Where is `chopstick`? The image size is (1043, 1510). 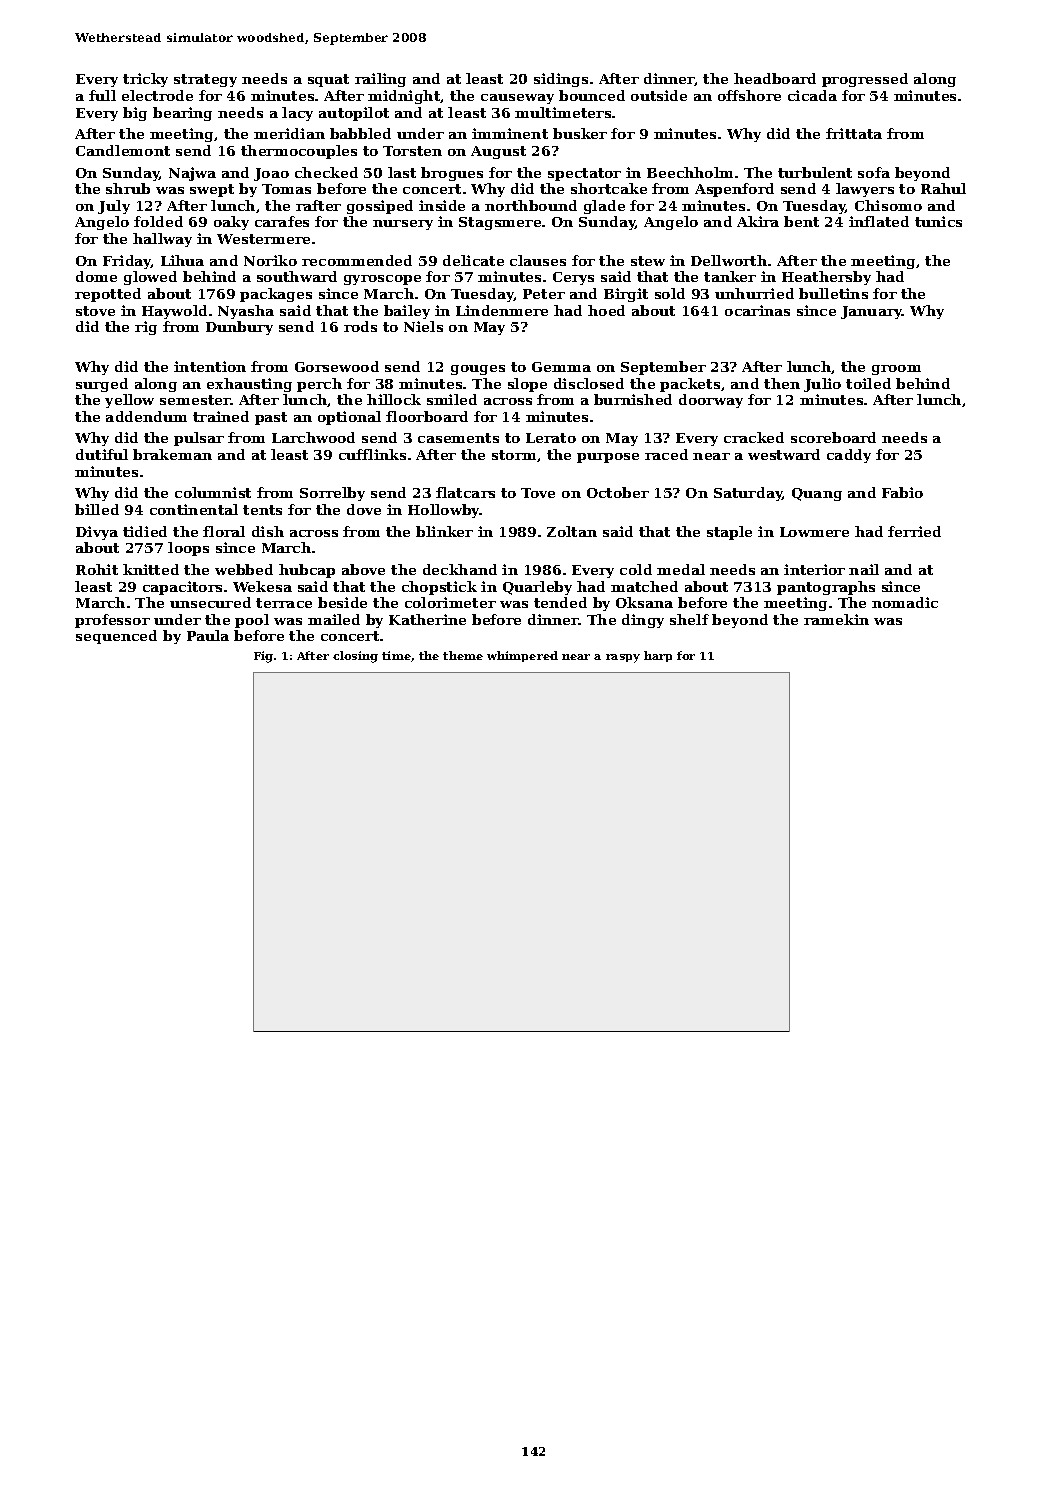 chopstick is located at coordinates (439, 588).
